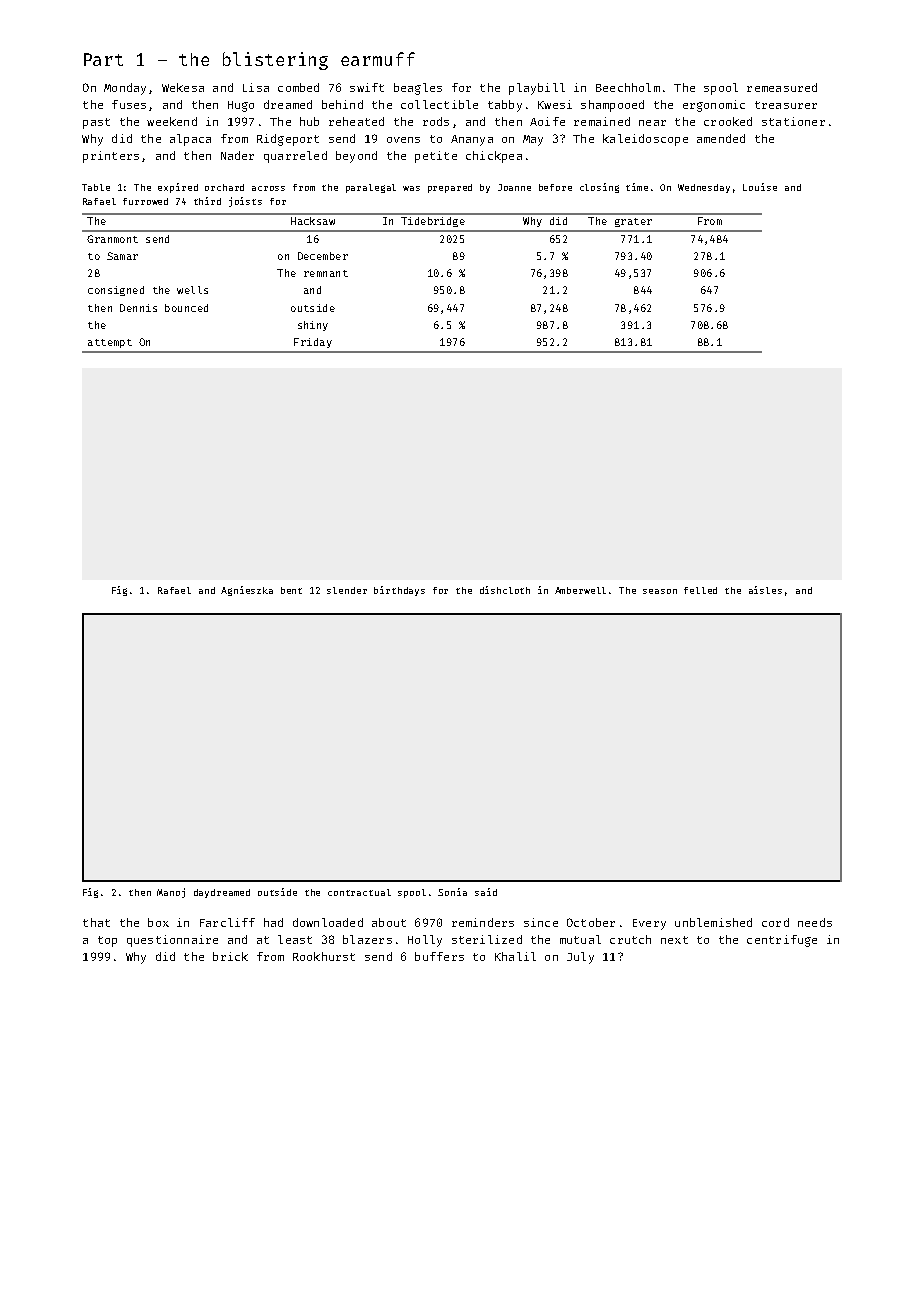  I want to click on birthdays, so click(399, 591).
